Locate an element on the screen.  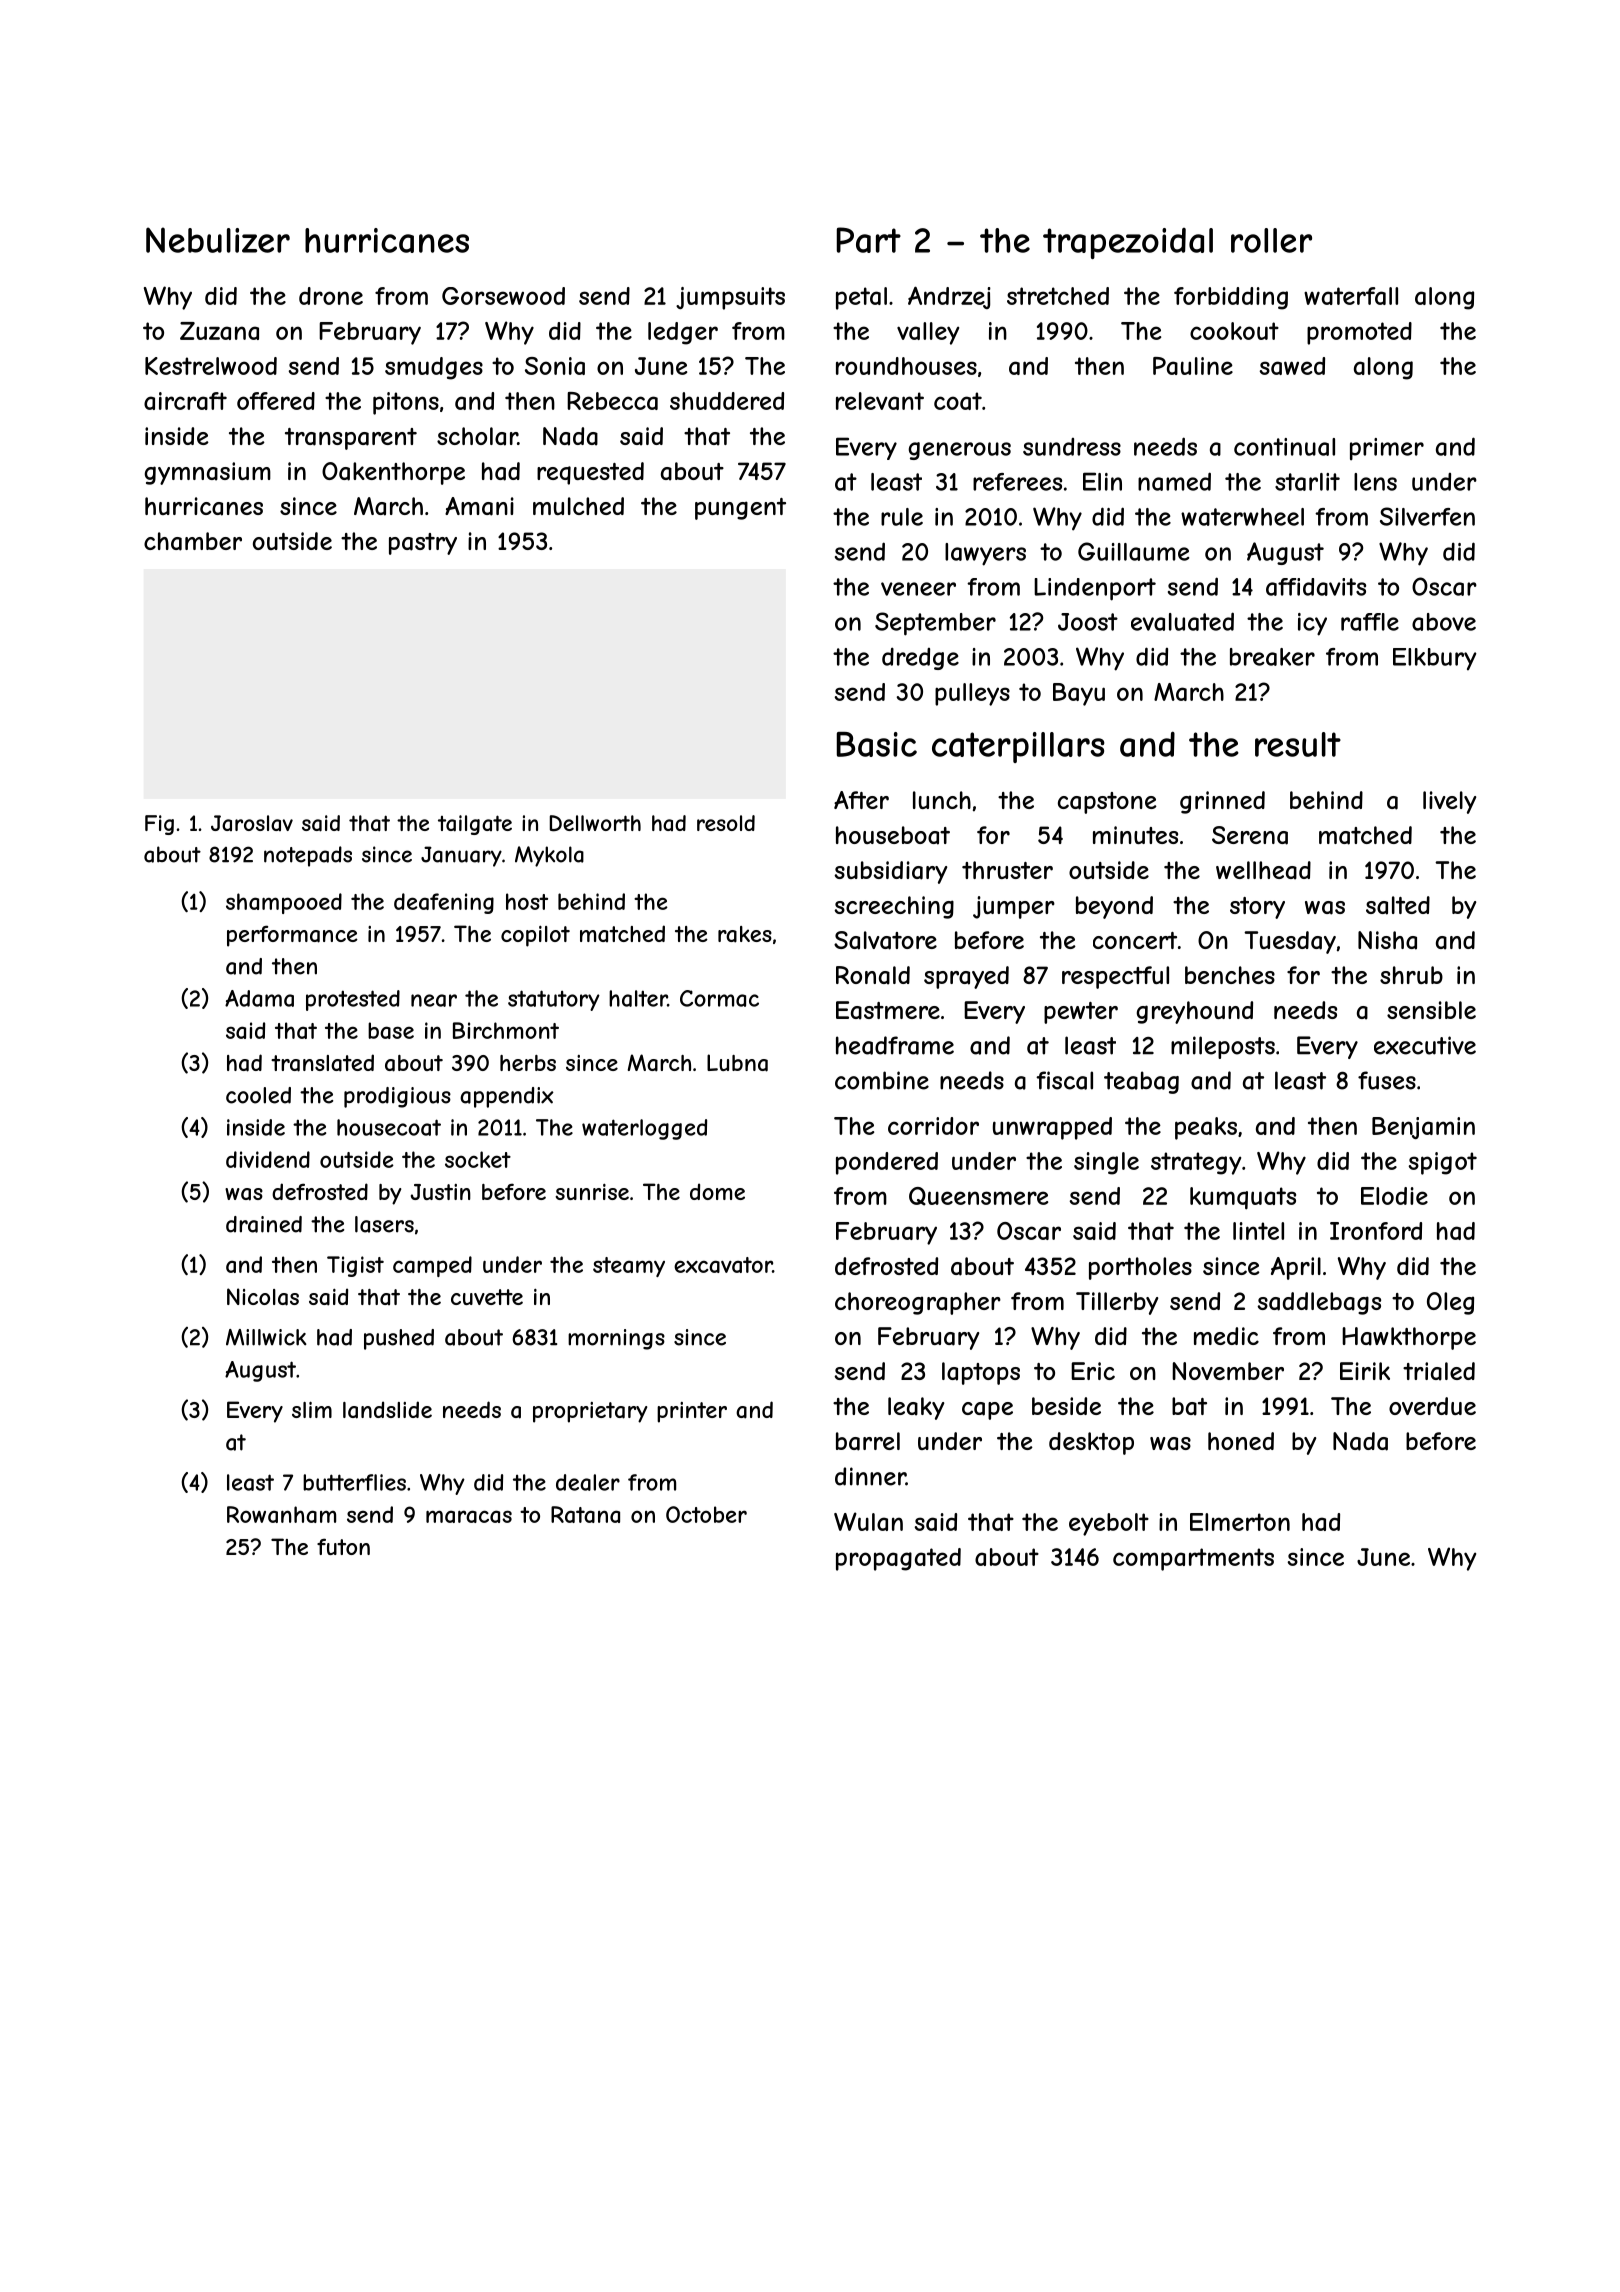
lens is located at coordinates (1375, 482).
